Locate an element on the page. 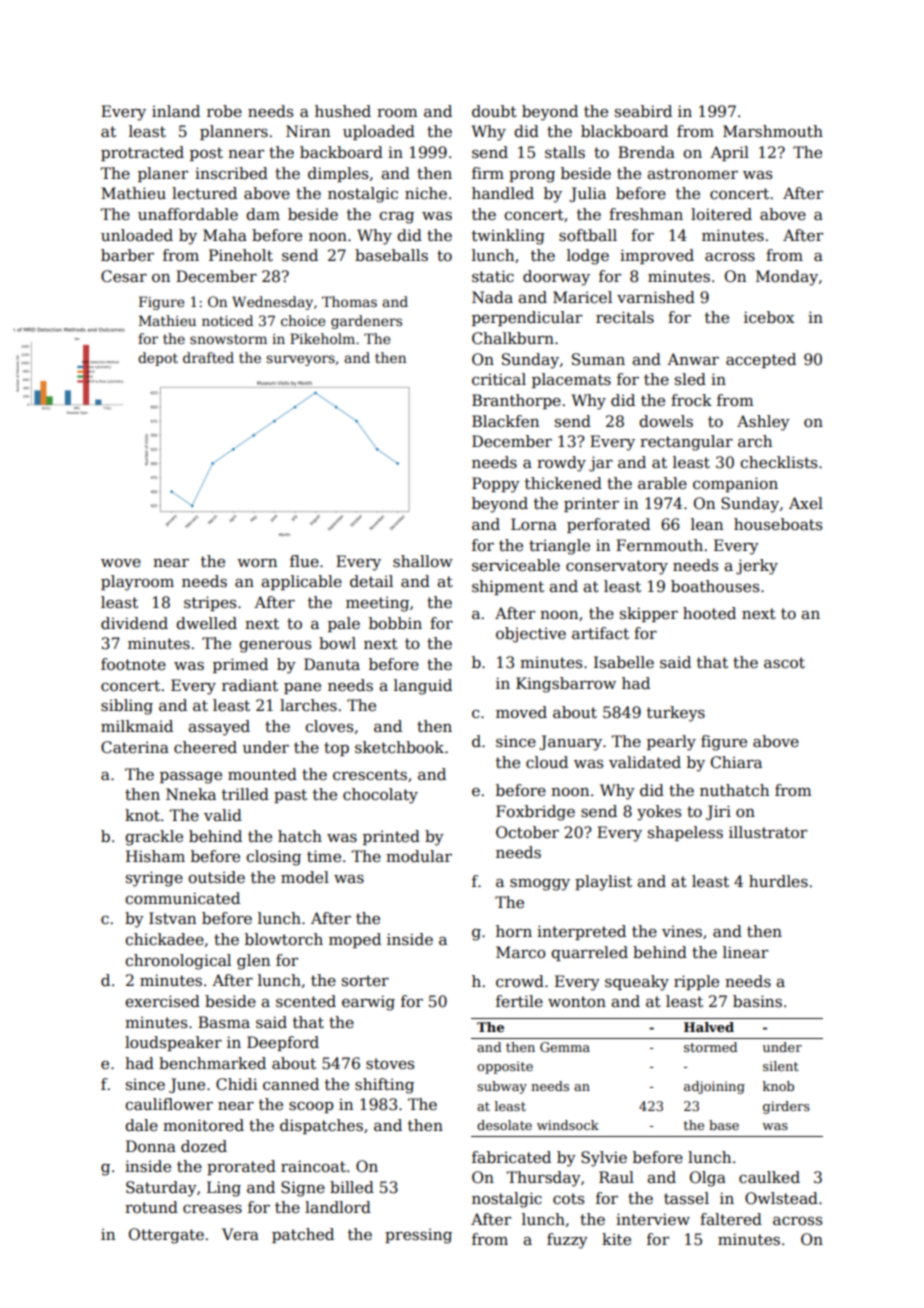  Jiri is located at coordinates (718, 812).
